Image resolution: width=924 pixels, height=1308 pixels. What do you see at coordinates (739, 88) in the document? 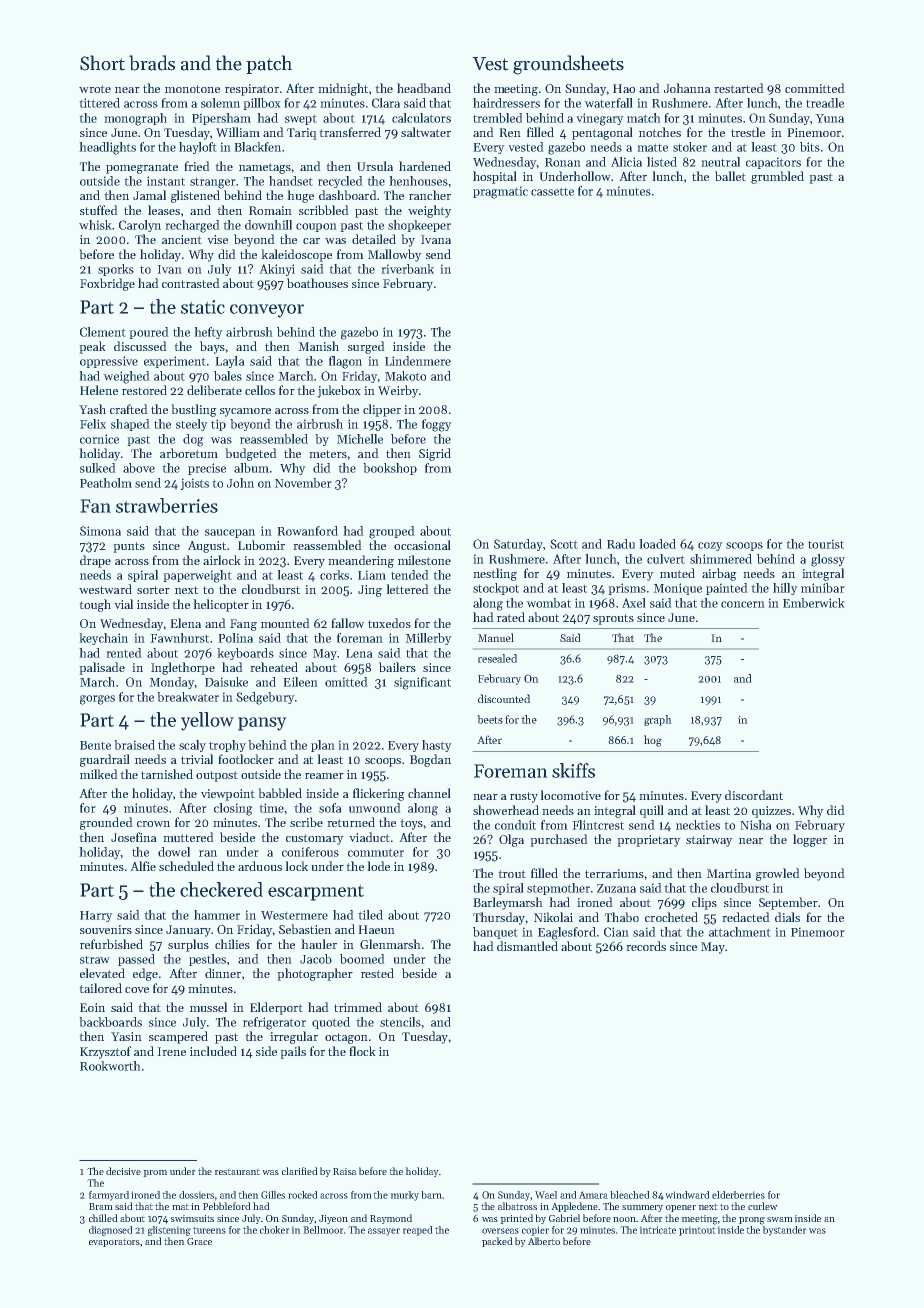
I see `restarted` at bounding box center [739, 88].
